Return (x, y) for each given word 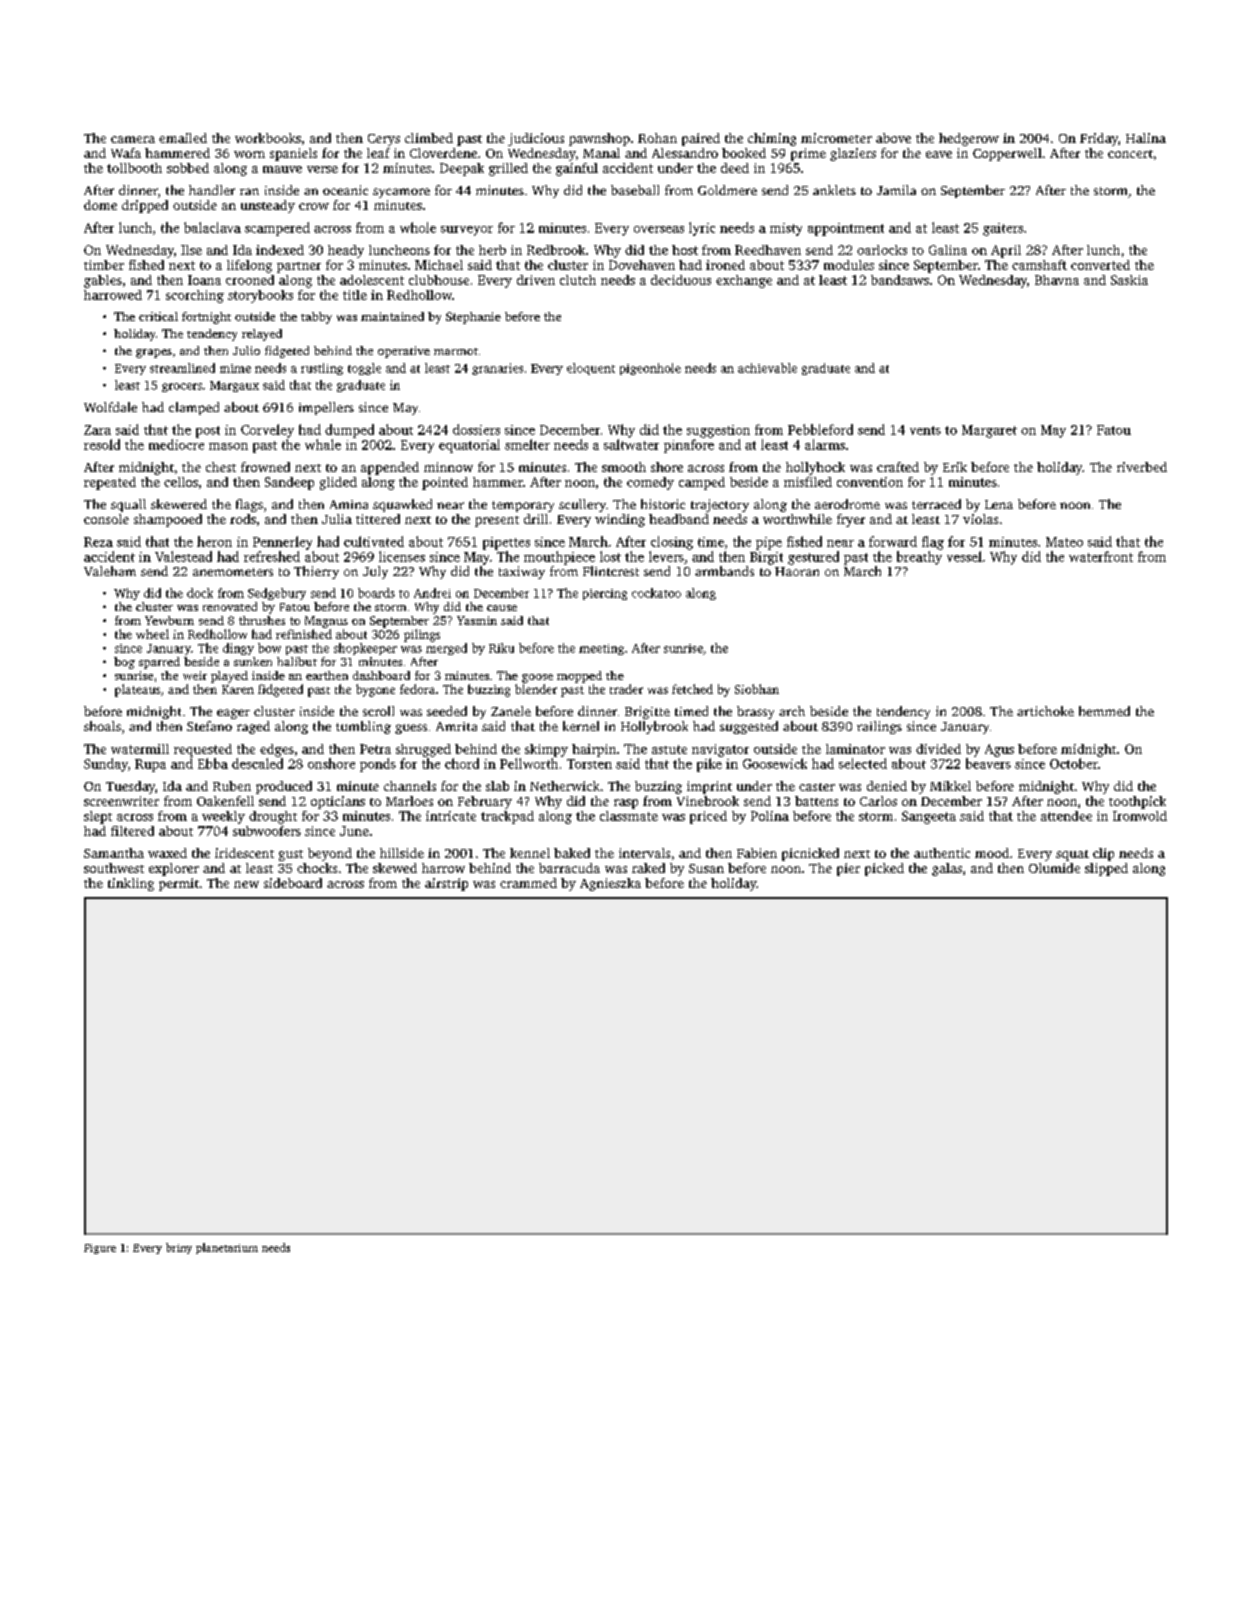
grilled (508, 169)
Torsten (589, 764)
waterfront (1101, 556)
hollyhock (815, 468)
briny (179, 1248)
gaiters (1003, 229)
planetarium (227, 1248)
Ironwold (1140, 816)
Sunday (106, 765)
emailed (183, 138)
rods (243, 519)
